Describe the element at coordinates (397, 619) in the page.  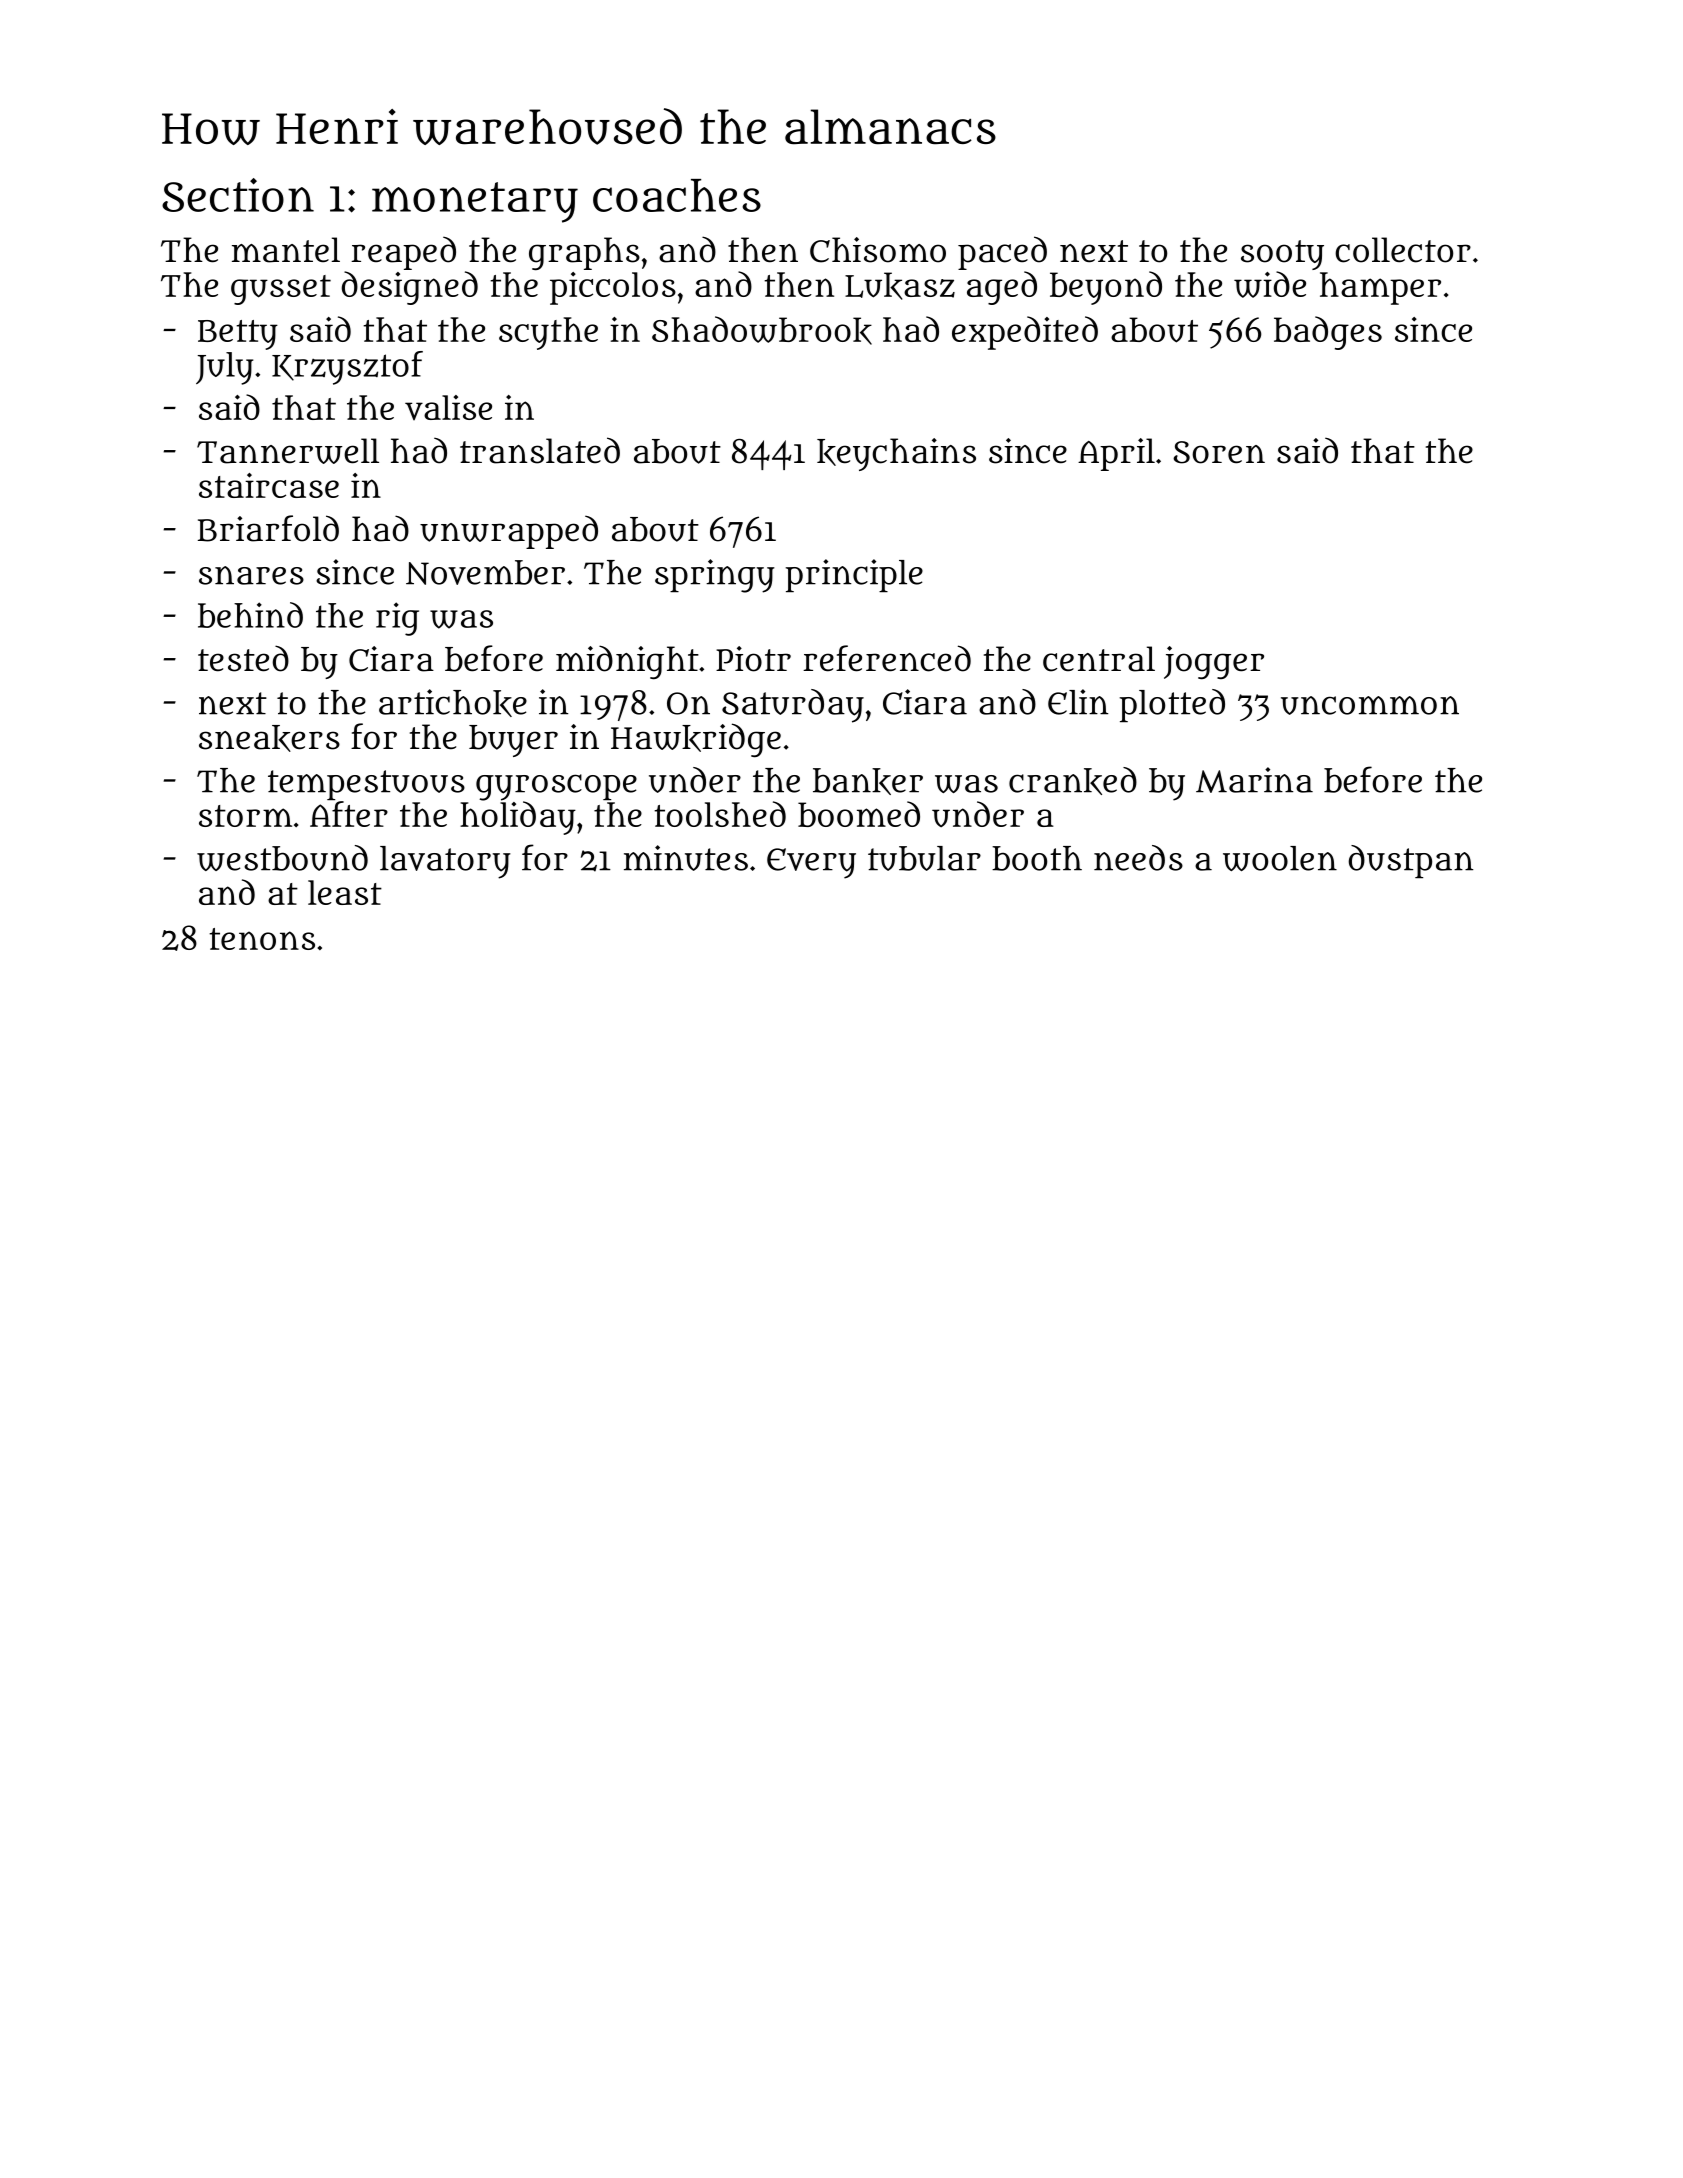
I see `rig` at that location.
